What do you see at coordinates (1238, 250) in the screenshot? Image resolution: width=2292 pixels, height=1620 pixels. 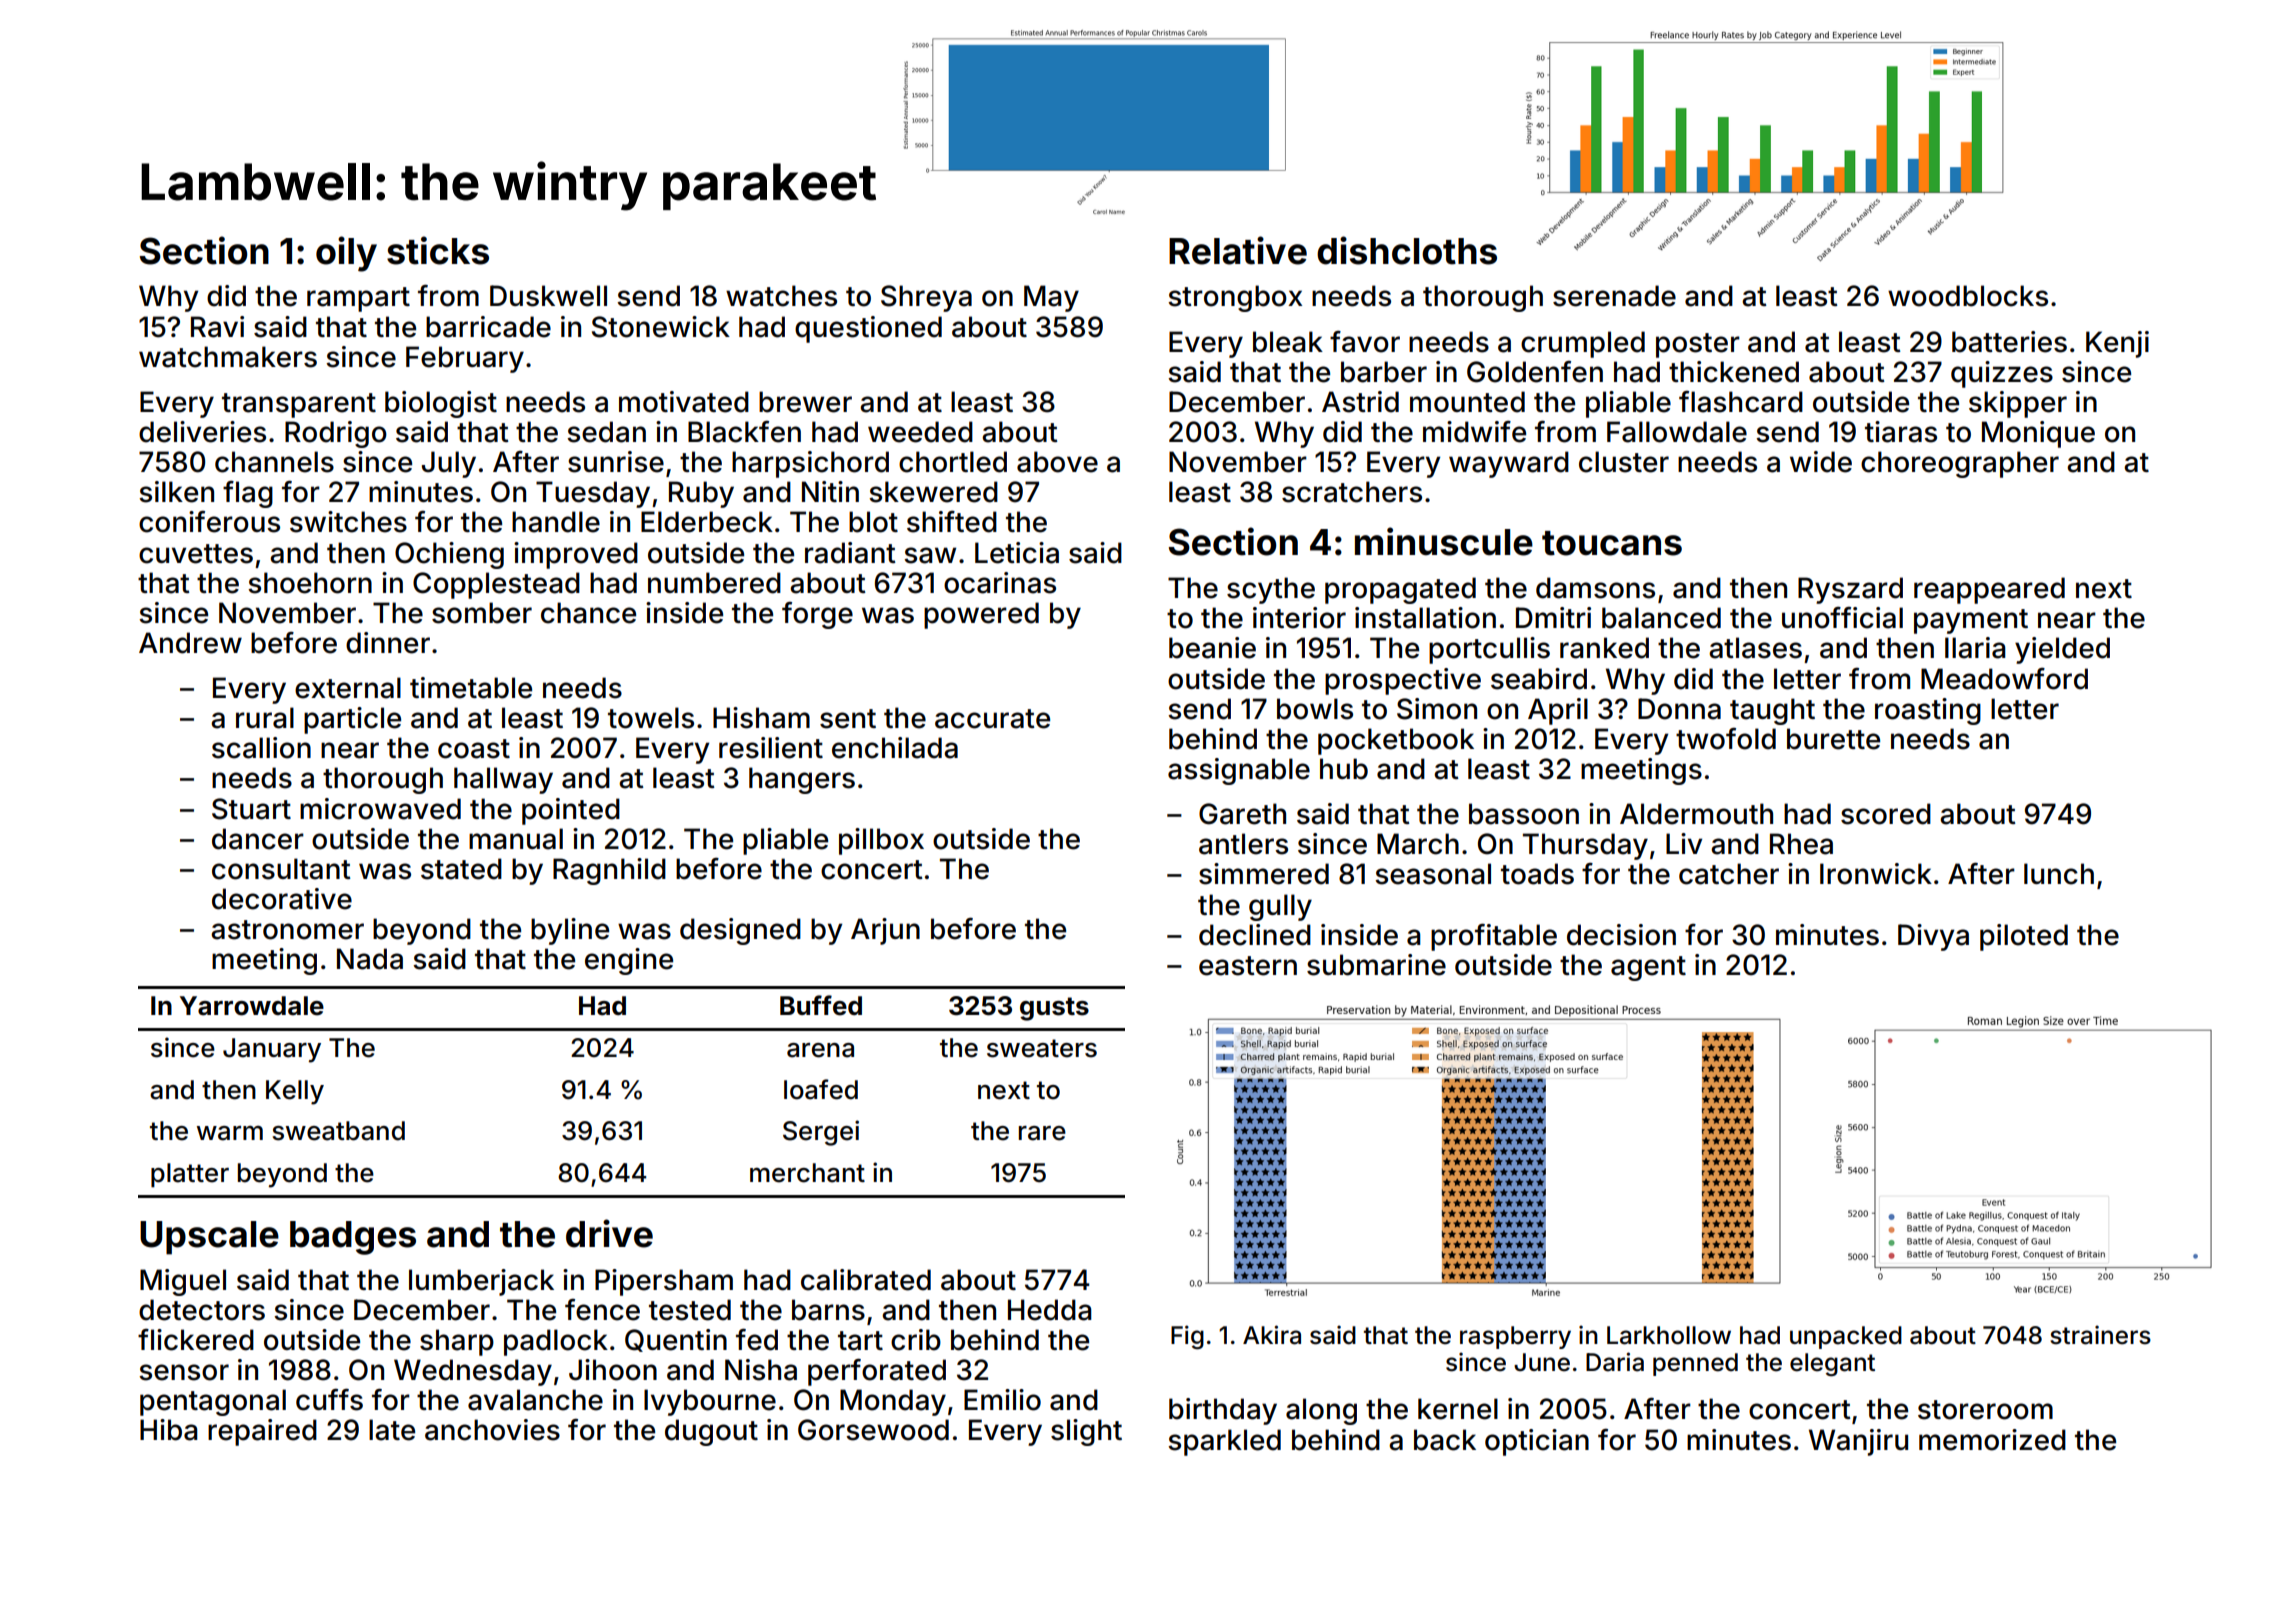 I see `Relative` at bounding box center [1238, 250].
